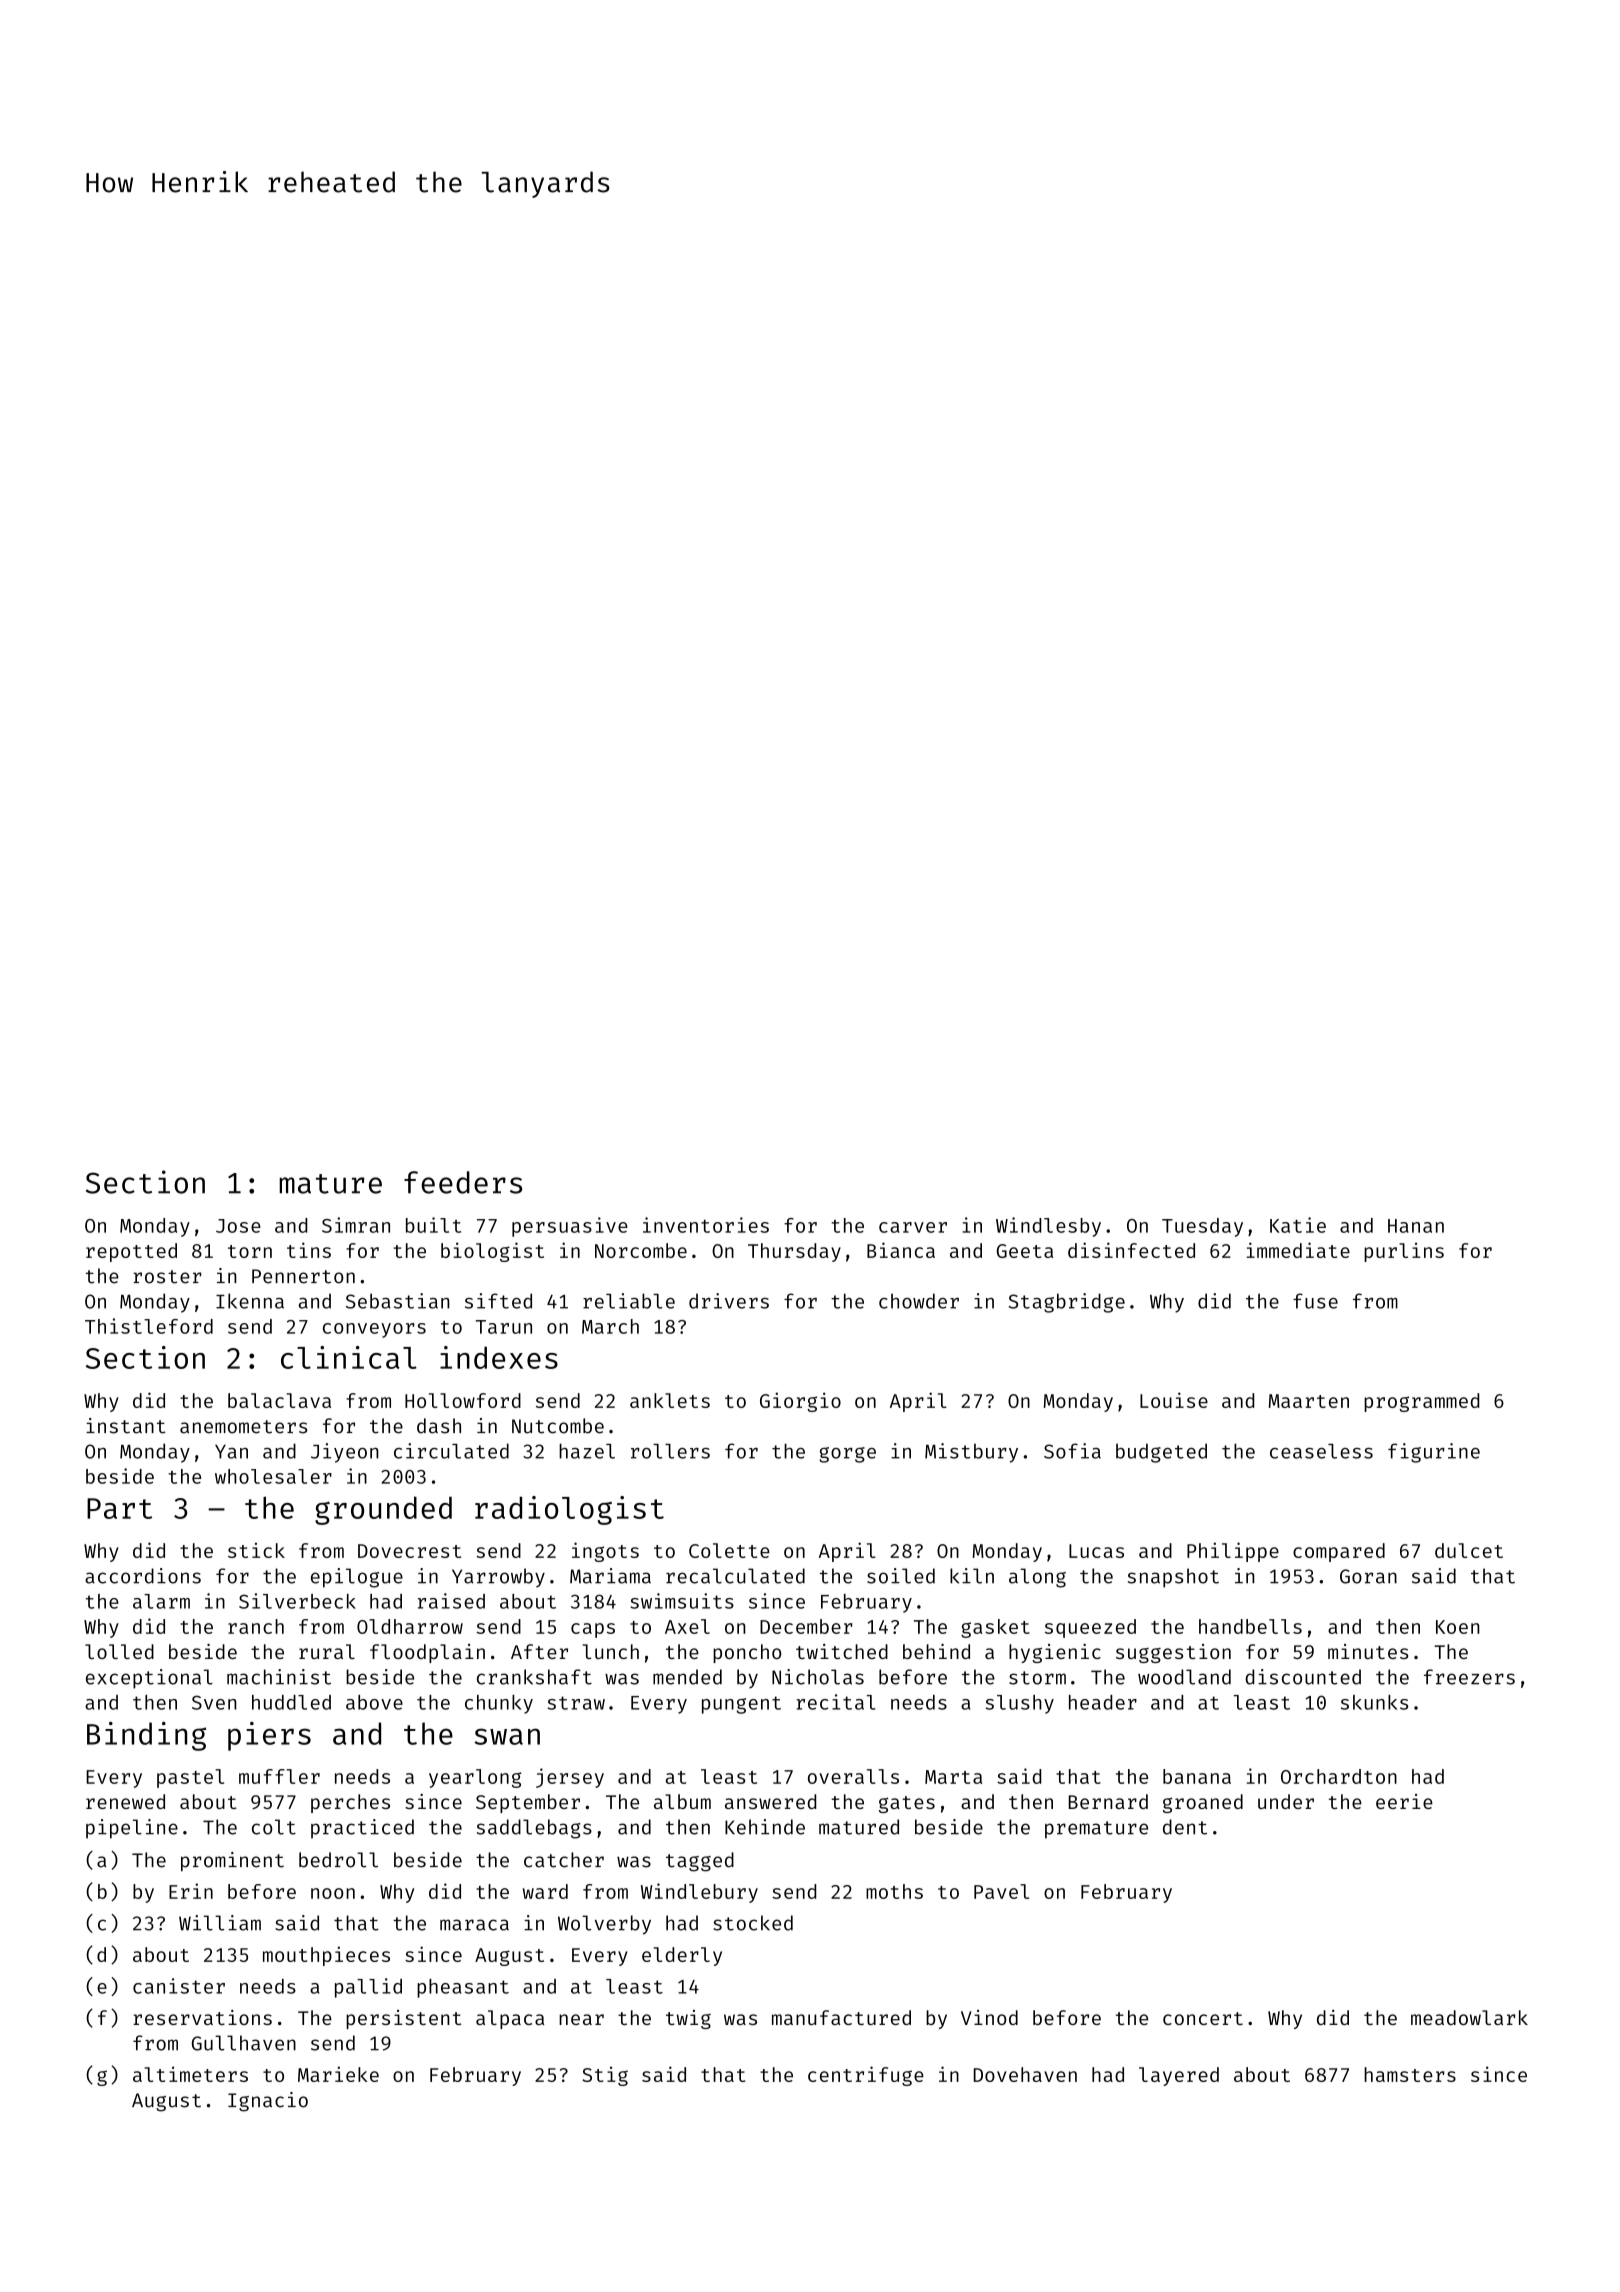 This document has height=2292, width=1620. Describe the element at coordinates (866, 2076) in the document. I see `centrifuge` at that location.
